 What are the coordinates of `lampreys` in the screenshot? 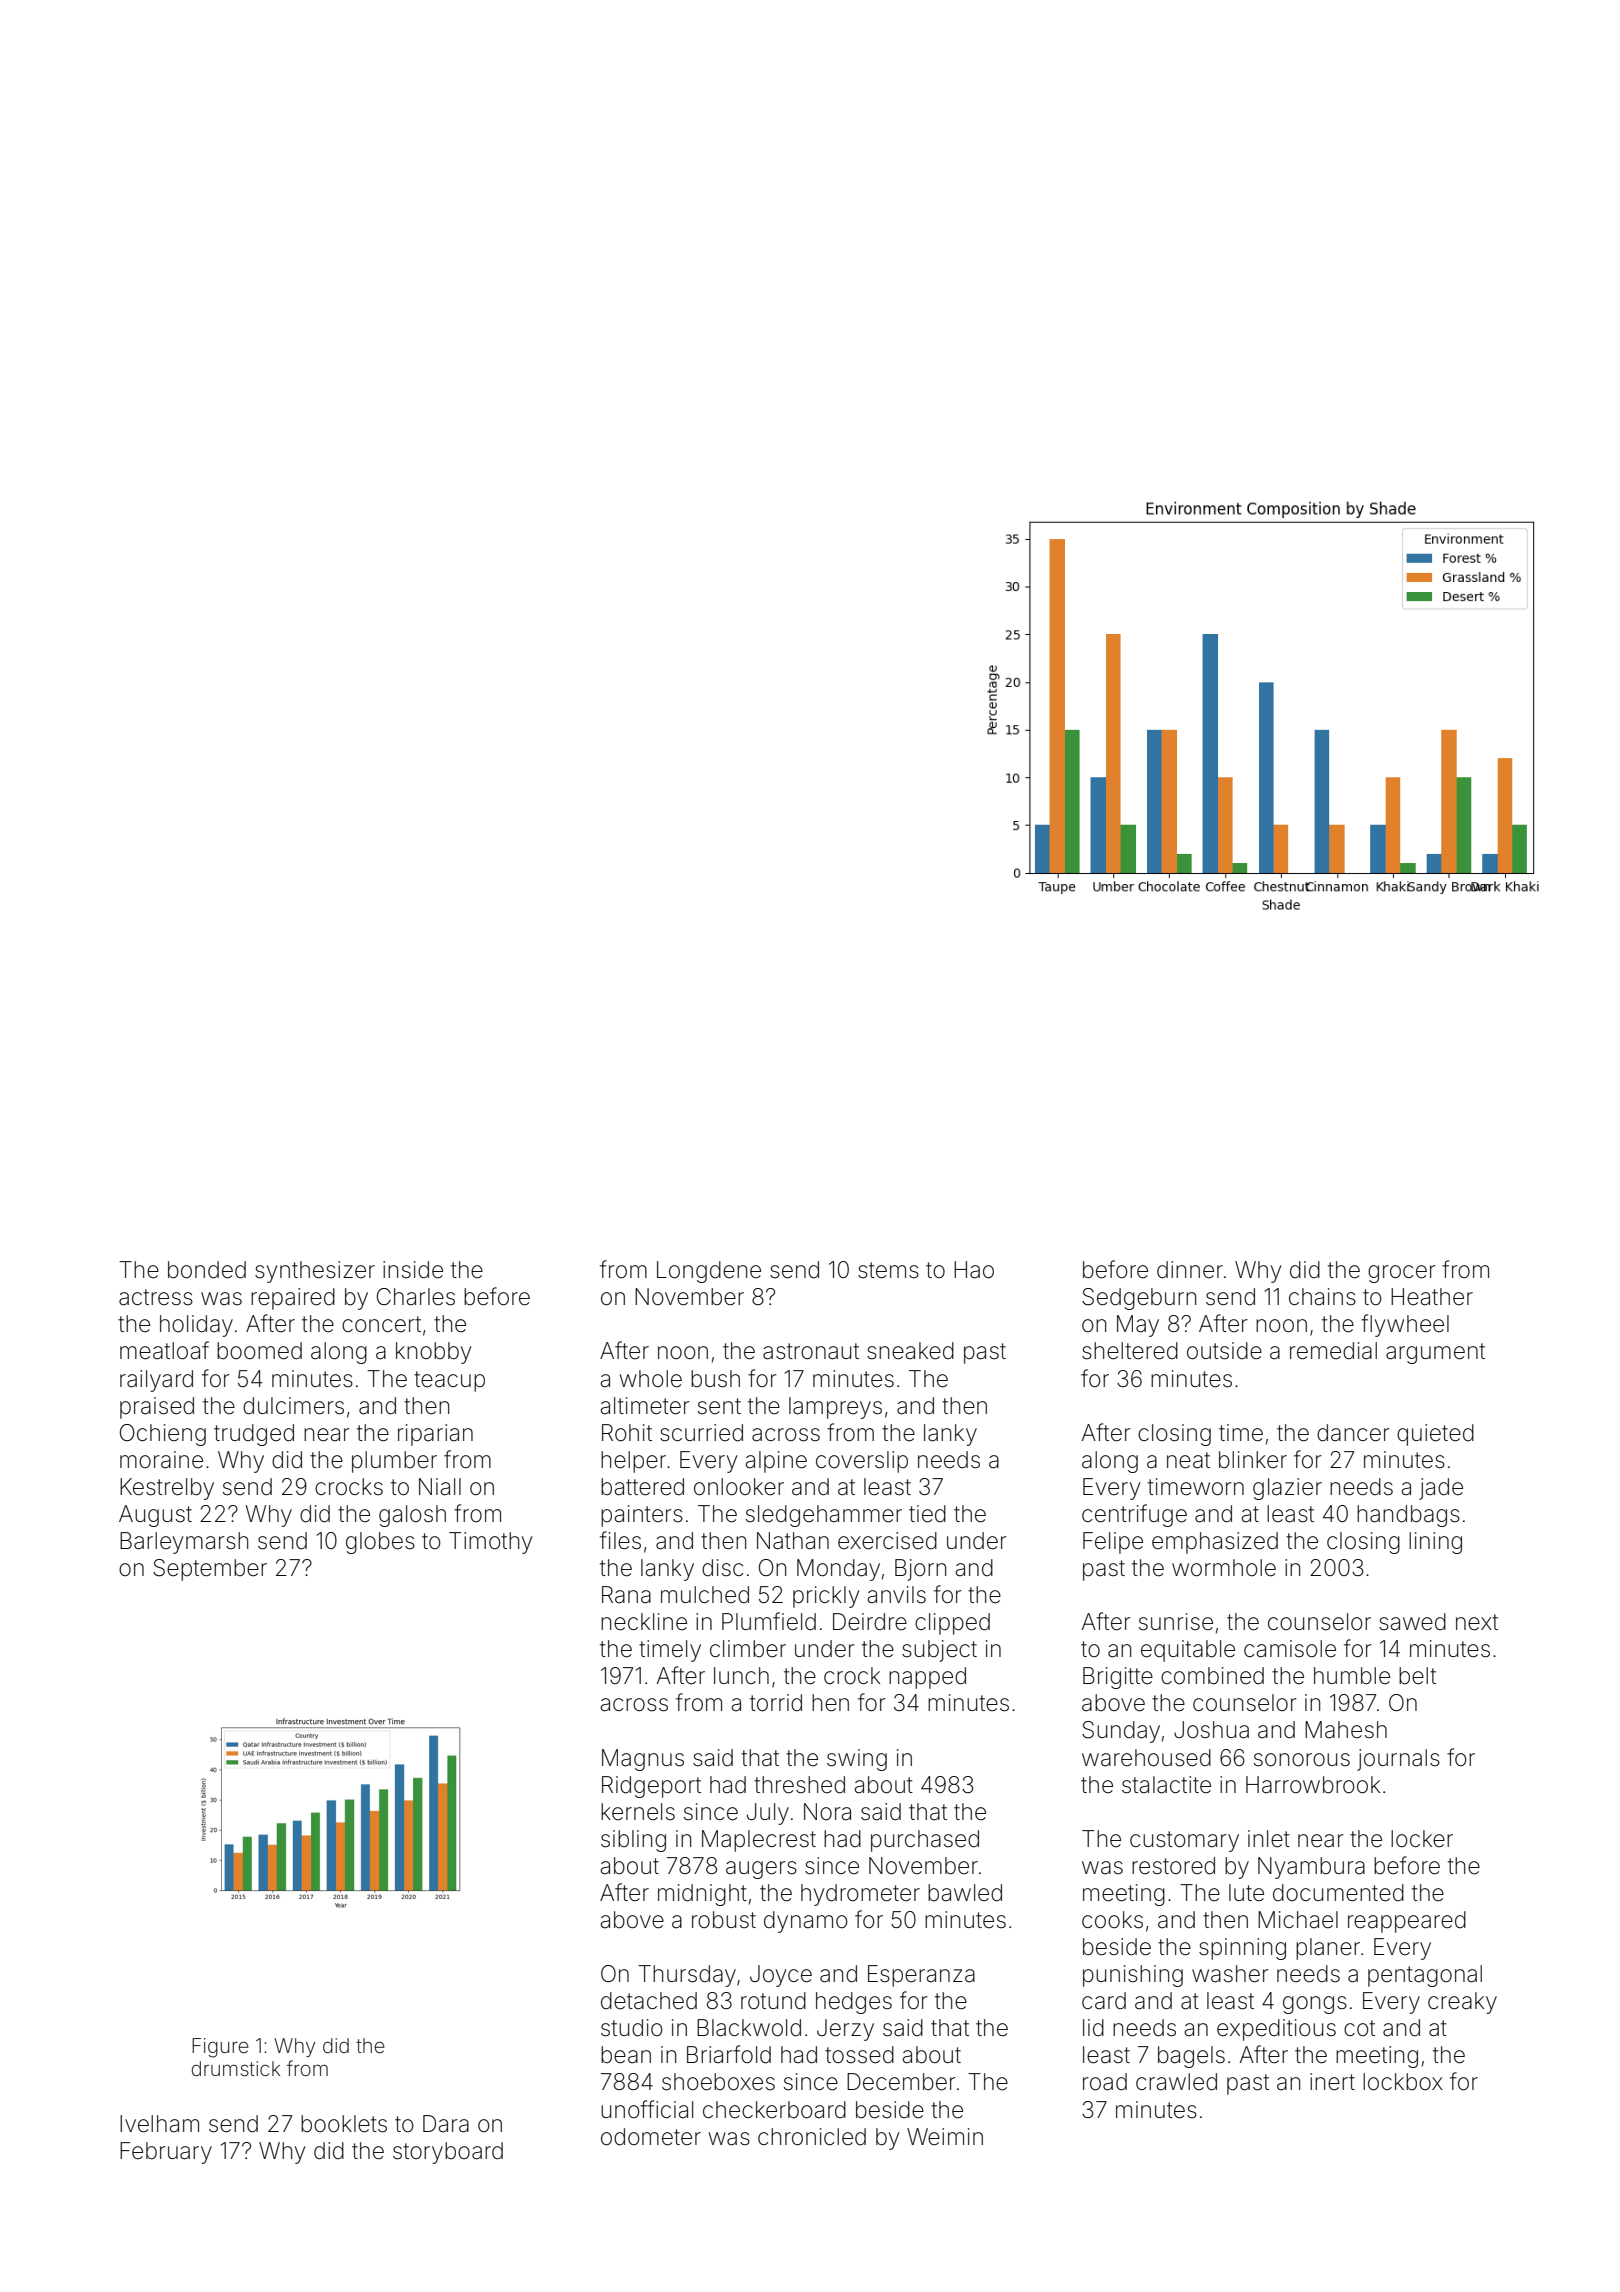 It's located at (835, 1408).
